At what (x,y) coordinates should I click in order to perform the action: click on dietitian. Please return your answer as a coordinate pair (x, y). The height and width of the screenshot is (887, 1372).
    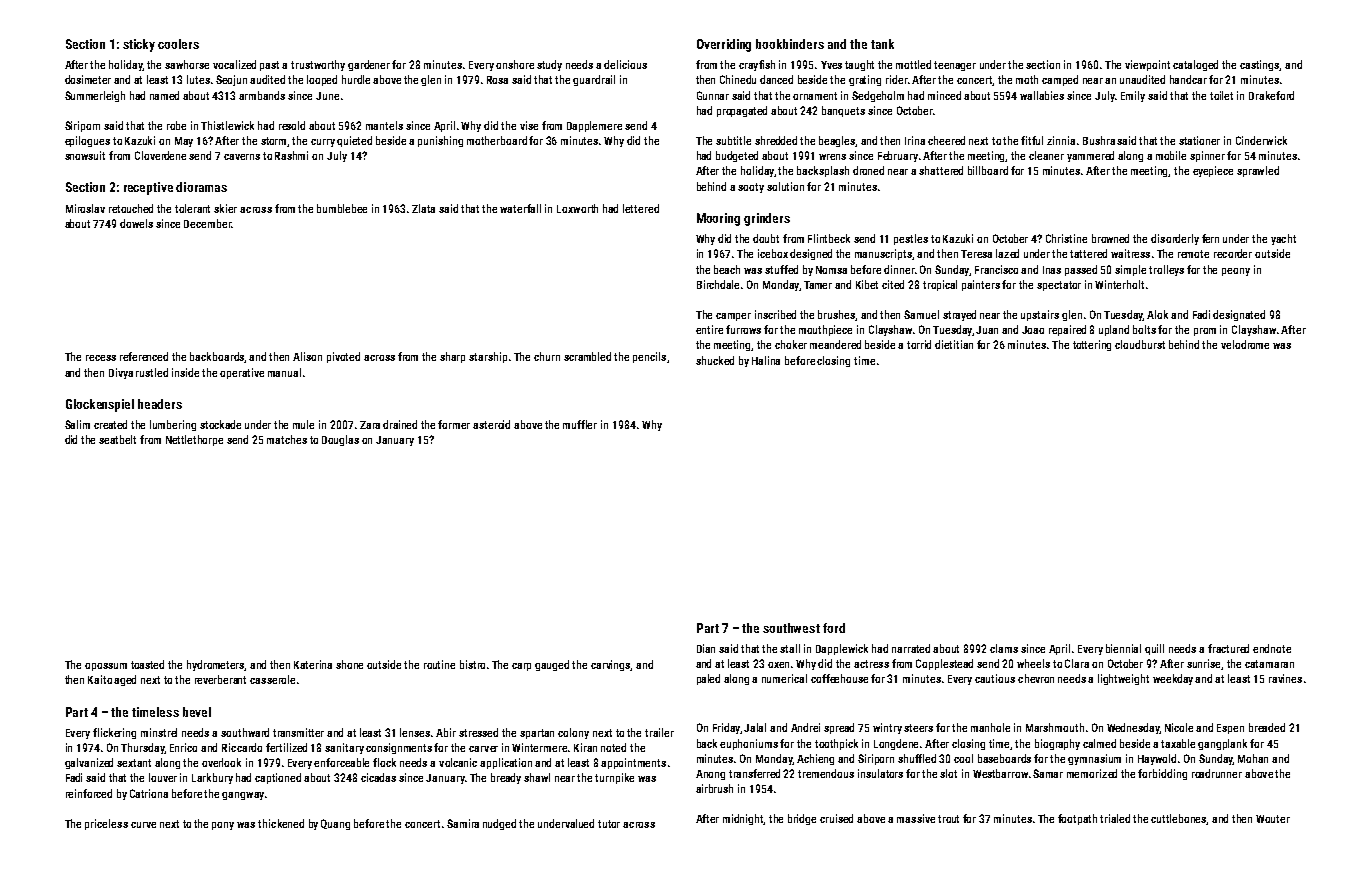
    Looking at the image, I should click on (954, 344).
